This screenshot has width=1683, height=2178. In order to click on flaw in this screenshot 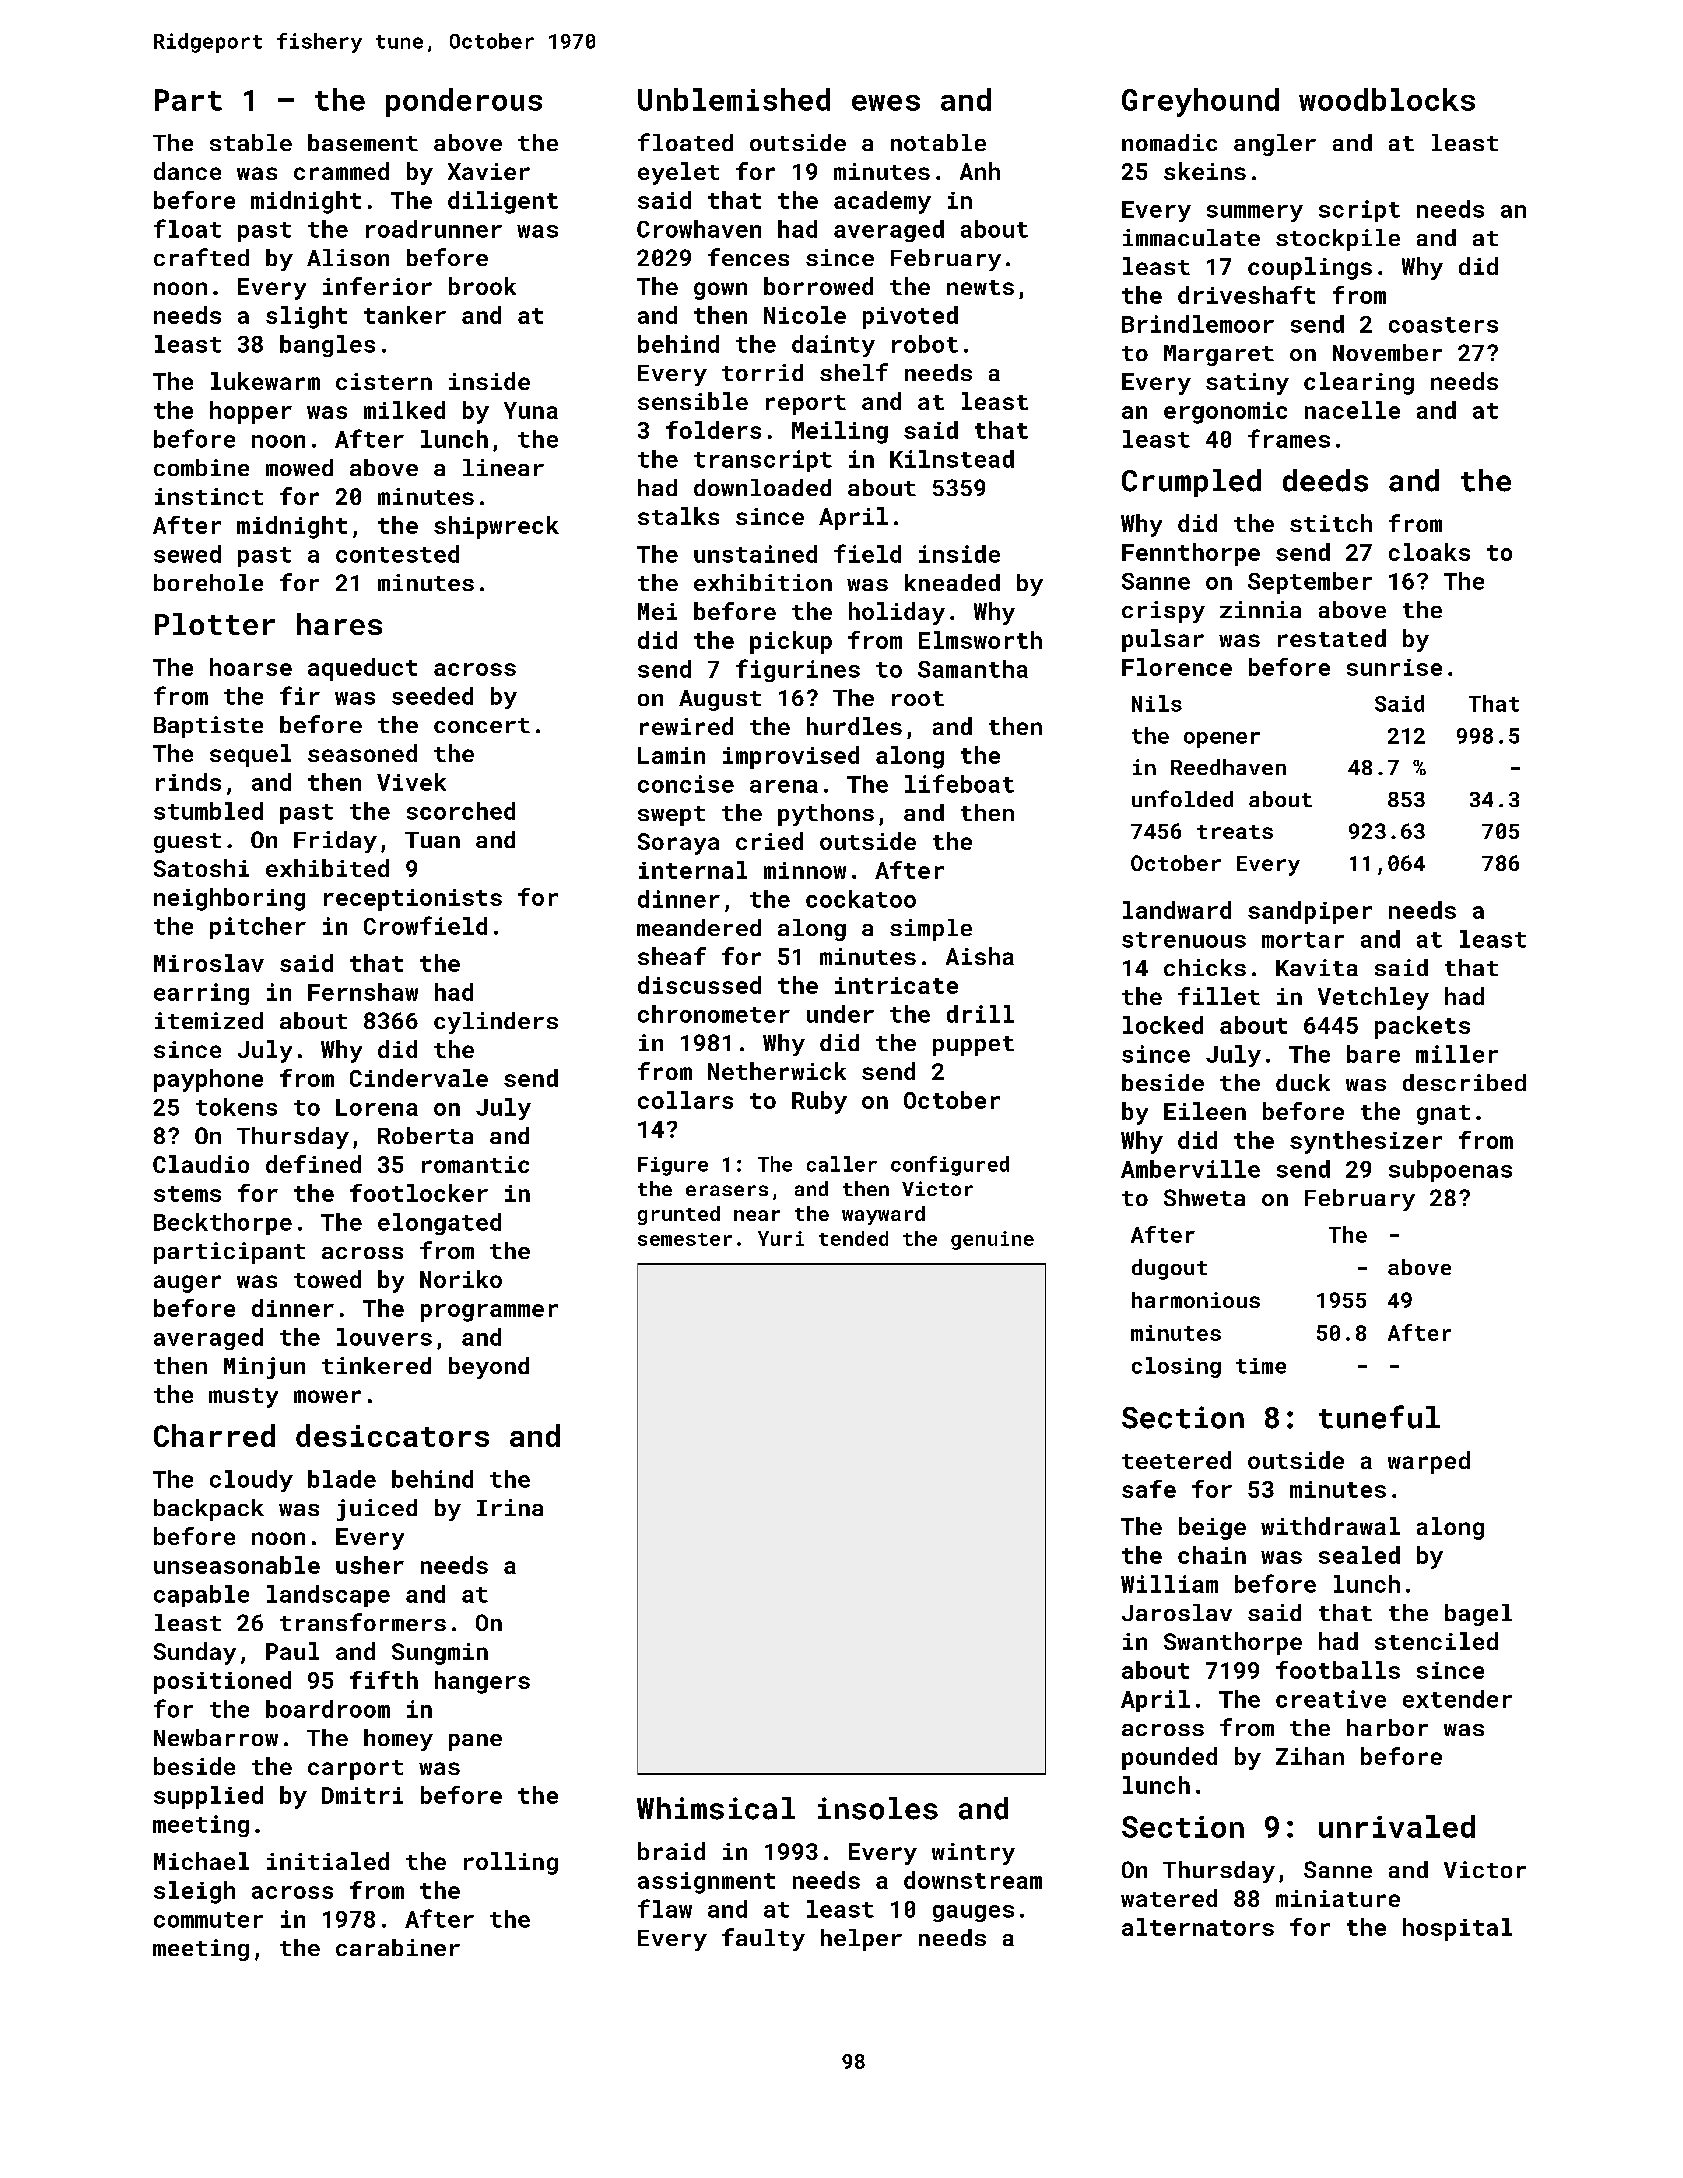, I will do `click(665, 1908)`.
